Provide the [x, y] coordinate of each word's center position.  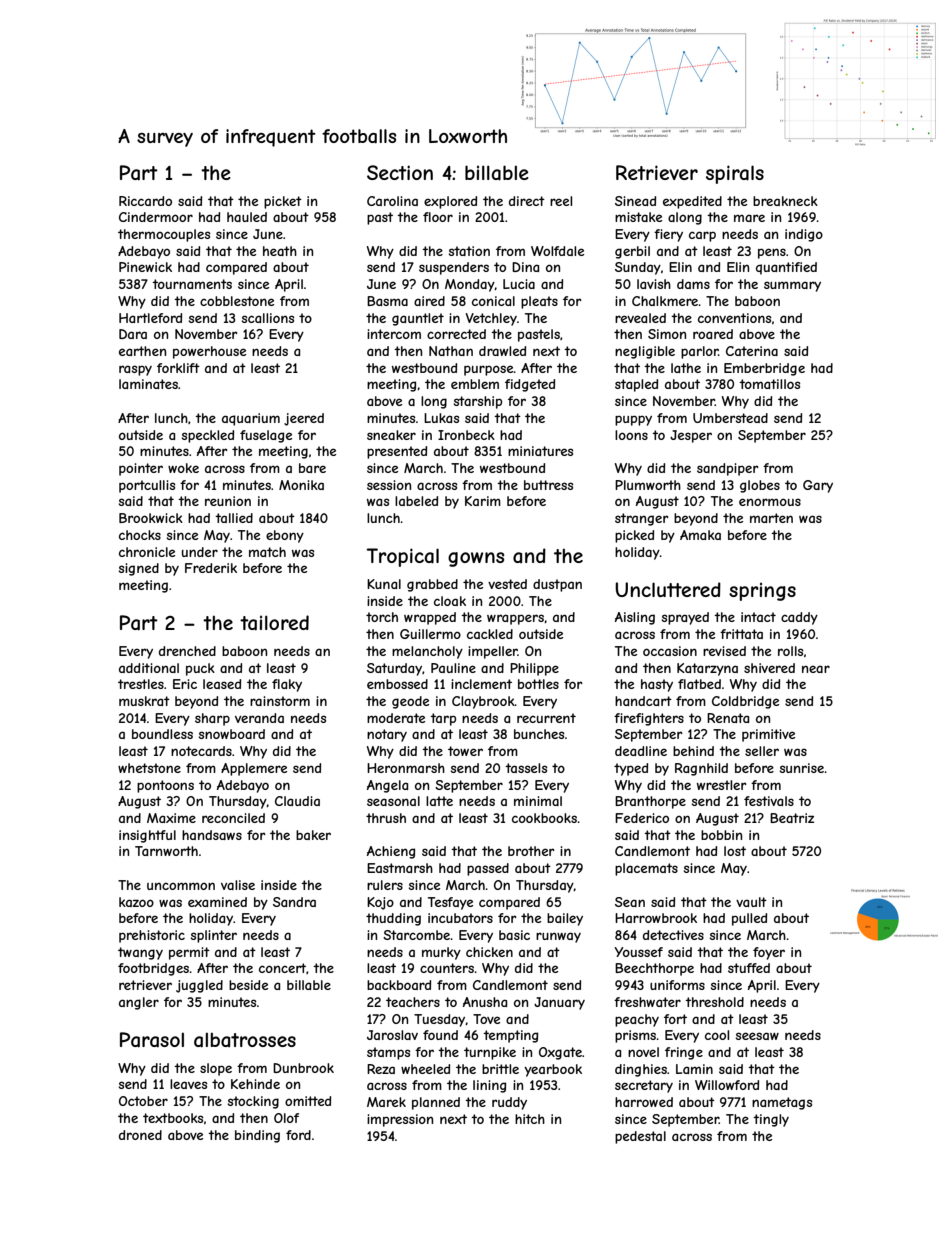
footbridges [153, 969]
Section [400, 172]
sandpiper [728, 469]
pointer [141, 469]
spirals [735, 174]
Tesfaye [450, 903]
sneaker [391, 435]
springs [762, 591]
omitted [308, 1101]
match [267, 552]
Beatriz [792, 818]
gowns [476, 559]
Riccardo [145, 201]
